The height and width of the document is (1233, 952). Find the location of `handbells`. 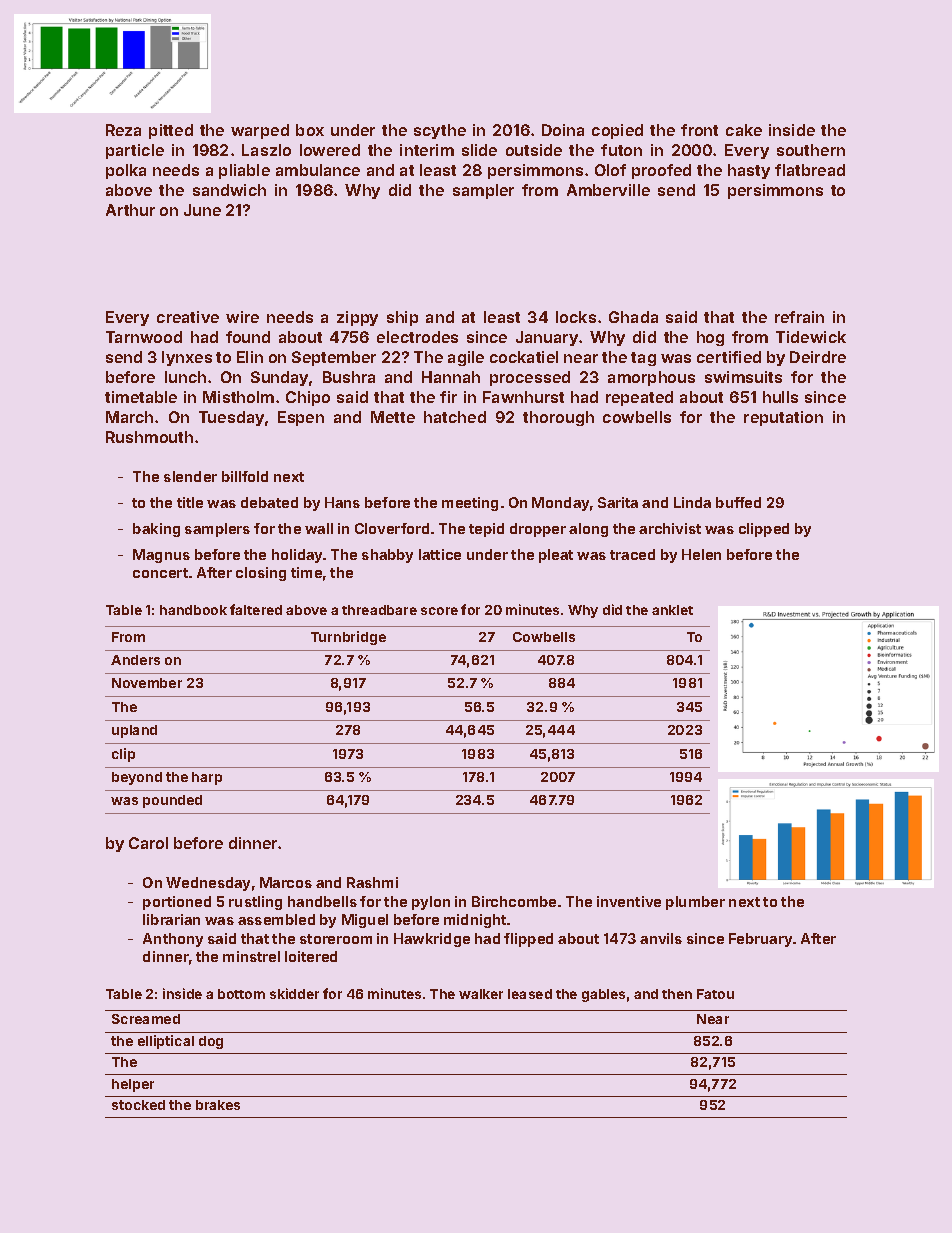

handbells is located at coordinates (322, 901).
